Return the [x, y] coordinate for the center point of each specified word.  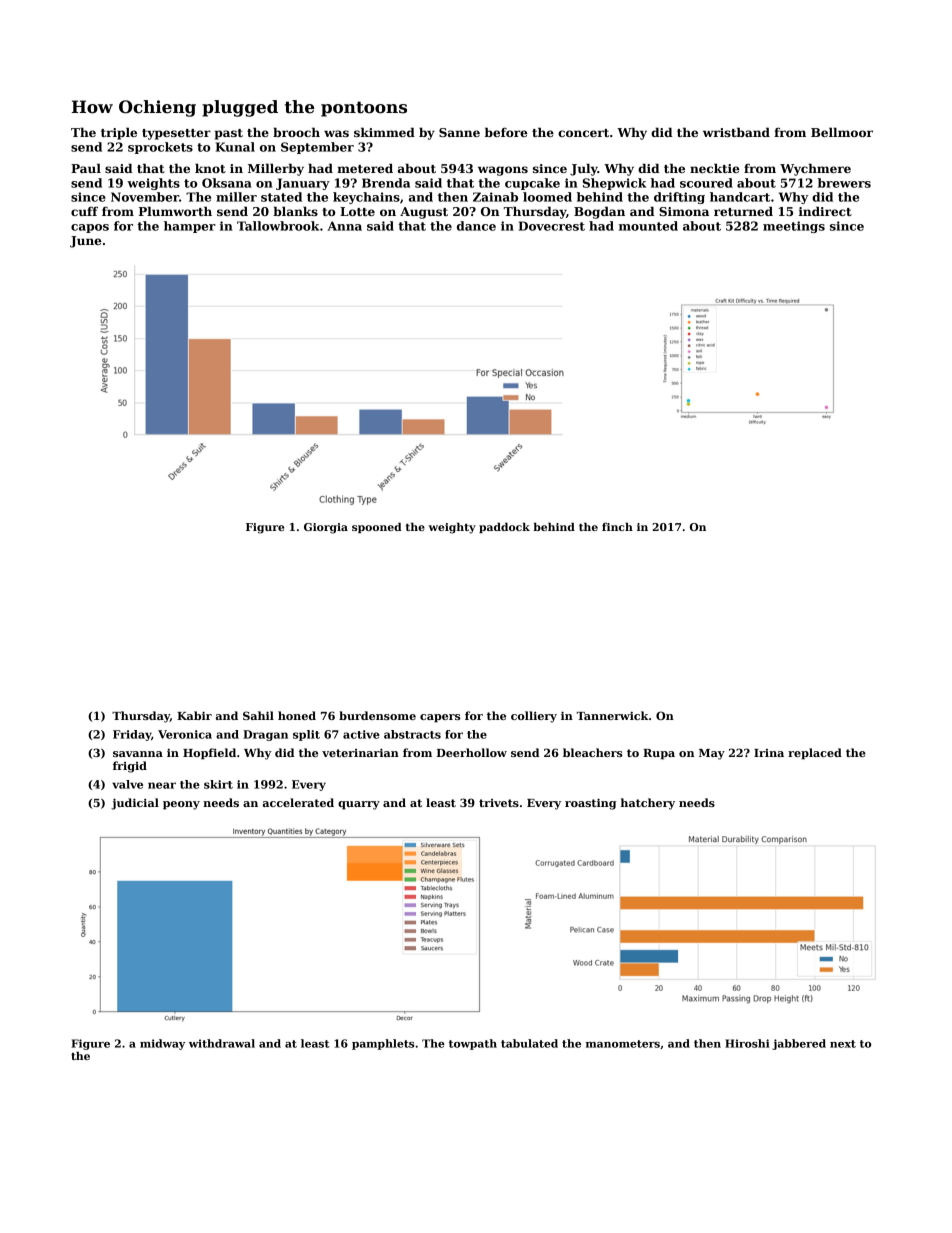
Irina [769, 753]
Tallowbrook [278, 226]
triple [119, 133]
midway [162, 1044]
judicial [135, 804]
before [506, 132]
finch [617, 527]
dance [476, 226]
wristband [736, 132]
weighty [452, 528]
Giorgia [326, 528]
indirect [825, 211]
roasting [590, 804]
